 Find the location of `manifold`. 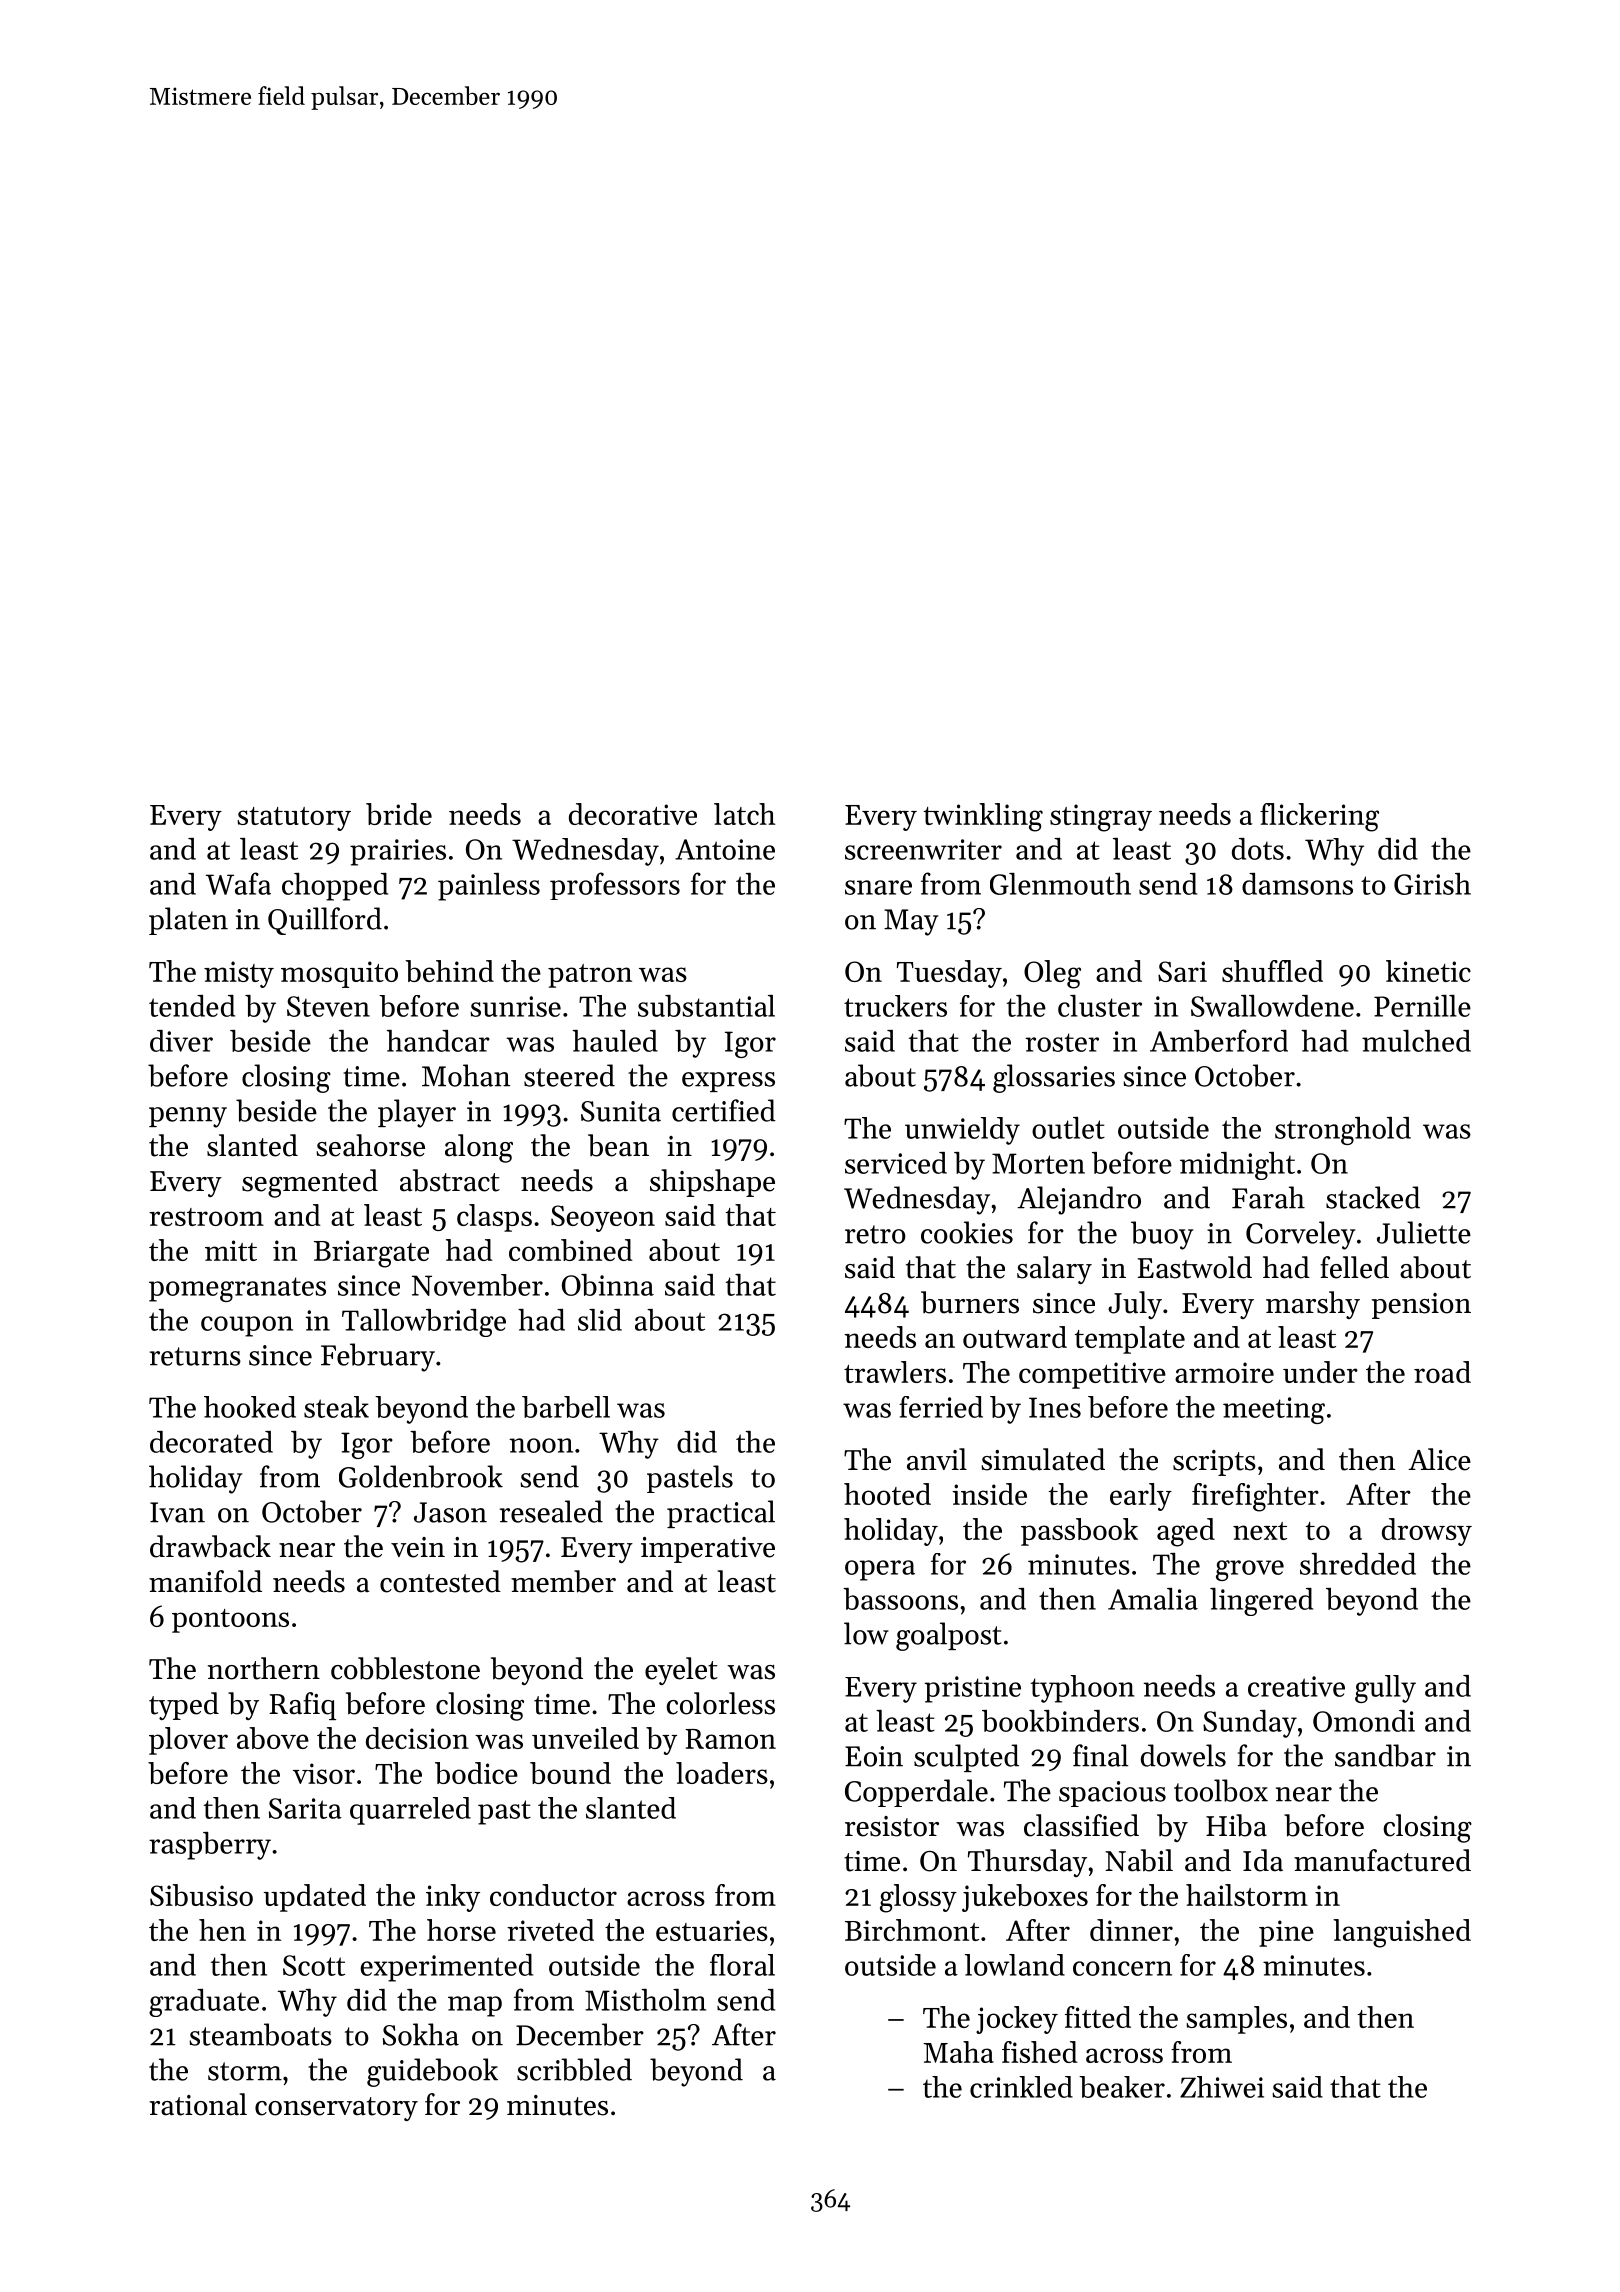

manifold is located at coordinates (205, 1581).
